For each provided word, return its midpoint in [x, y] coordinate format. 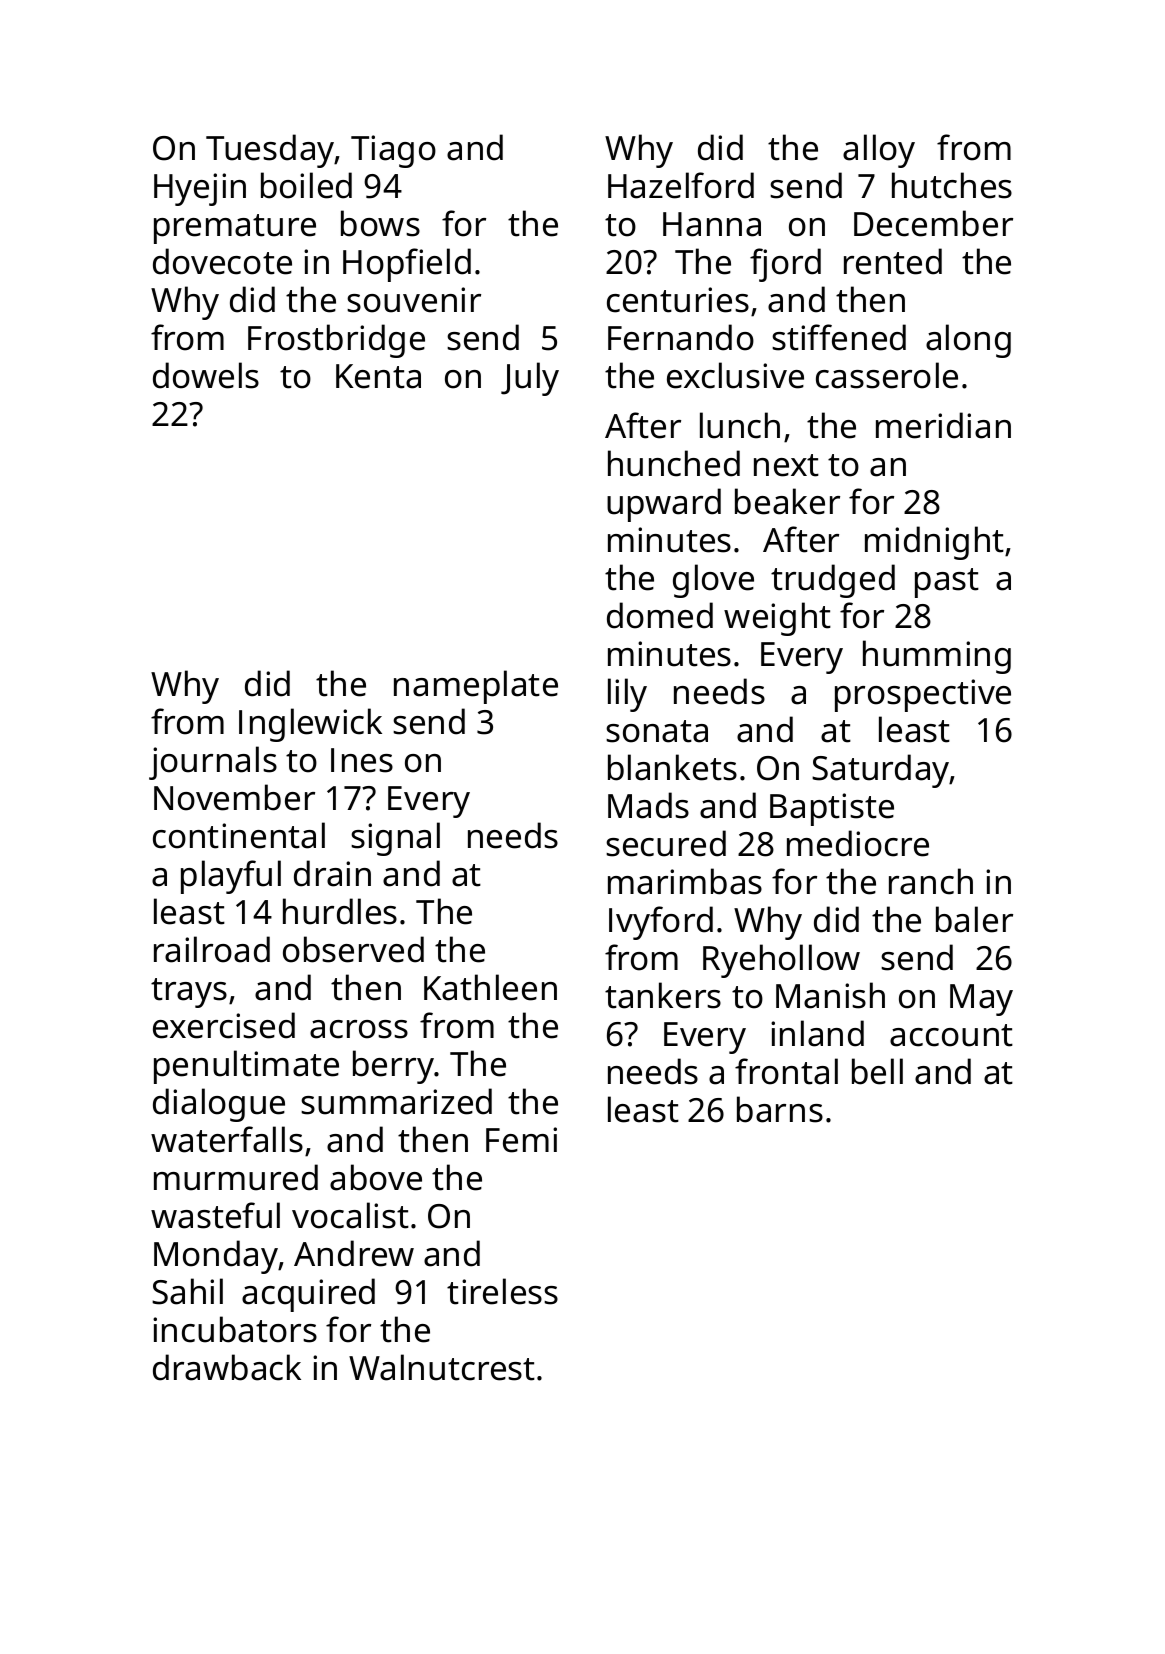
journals [213, 763]
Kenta [378, 376]
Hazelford [681, 185]
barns [780, 1109]
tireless [502, 1291]
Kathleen [490, 987]
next [786, 465]
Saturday [881, 771]
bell [877, 1071]
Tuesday [270, 151]
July [530, 379]
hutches [952, 185]
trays [189, 993]
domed [660, 615]
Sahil [187, 1291]
